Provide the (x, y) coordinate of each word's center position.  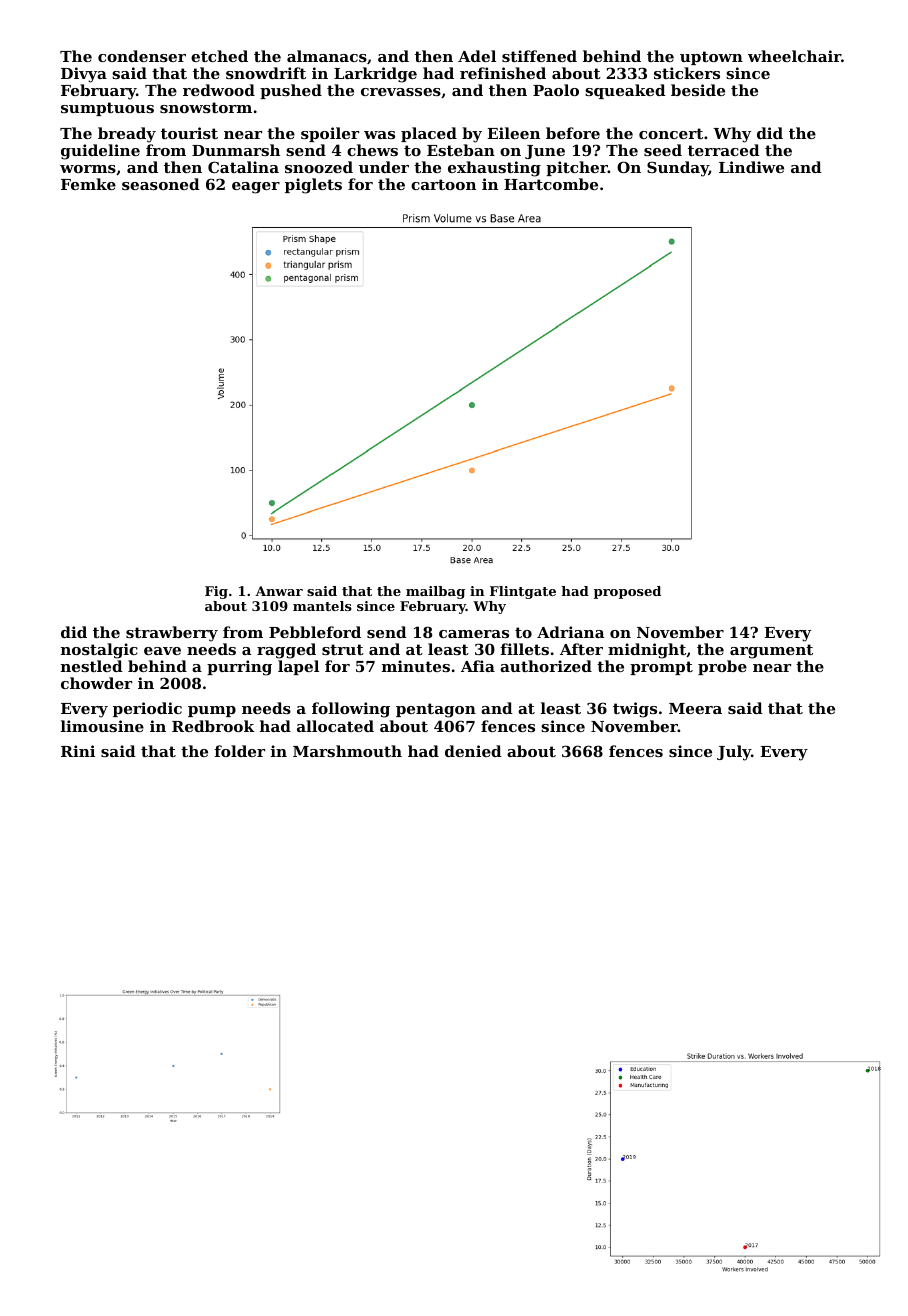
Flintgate (523, 592)
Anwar (279, 591)
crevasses (401, 92)
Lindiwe (751, 167)
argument (771, 651)
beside (698, 90)
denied (473, 751)
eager (256, 188)
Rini (78, 751)
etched (219, 56)
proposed (627, 592)
